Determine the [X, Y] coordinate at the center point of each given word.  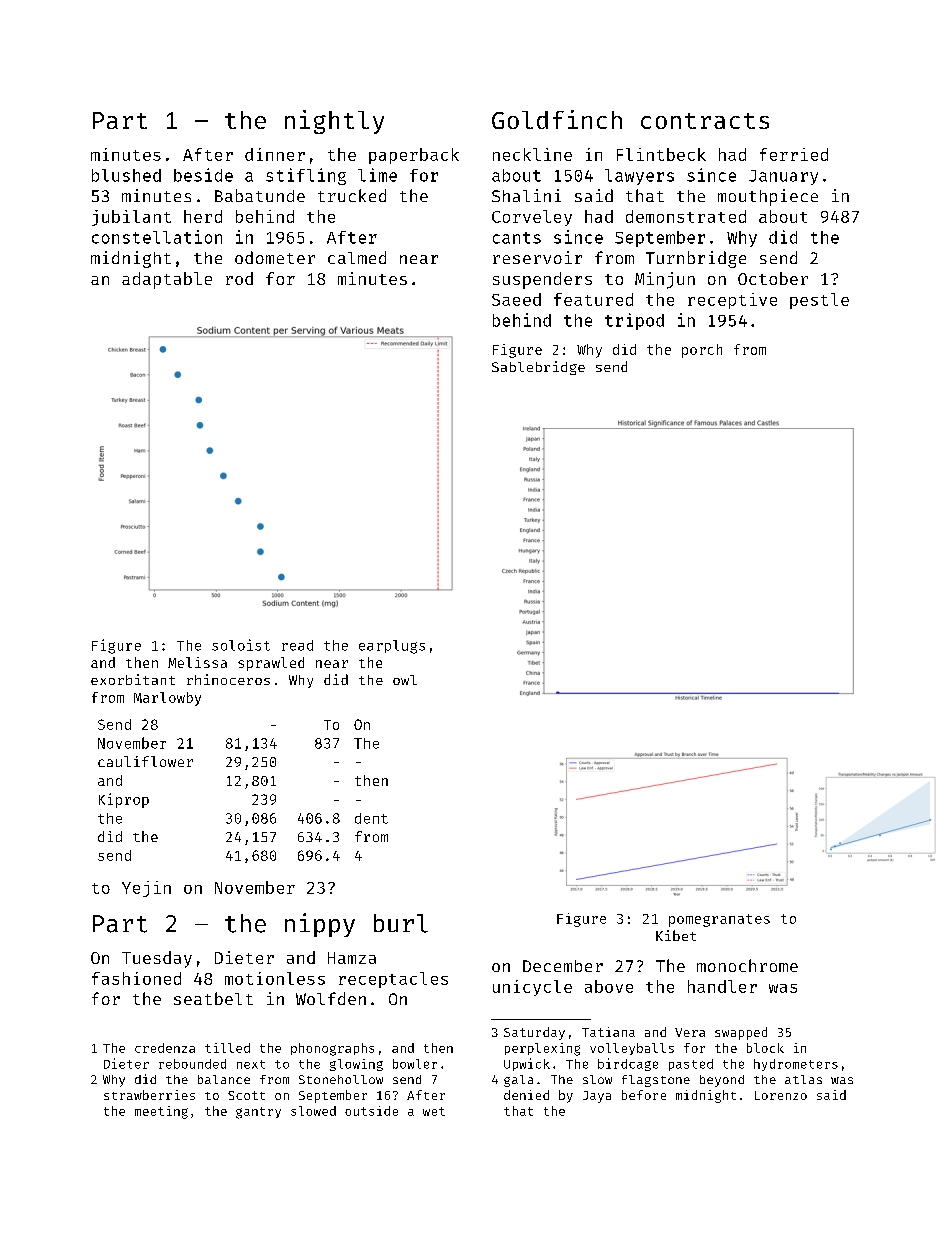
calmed [357, 257]
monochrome [747, 965]
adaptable [167, 280]
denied [526, 1095]
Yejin [146, 889]
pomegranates [719, 920]
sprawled [271, 664]
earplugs [392, 647]
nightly [334, 122]
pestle [819, 301]
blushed [126, 175]
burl [401, 923]
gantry [258, 1113]
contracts [705, 121]
